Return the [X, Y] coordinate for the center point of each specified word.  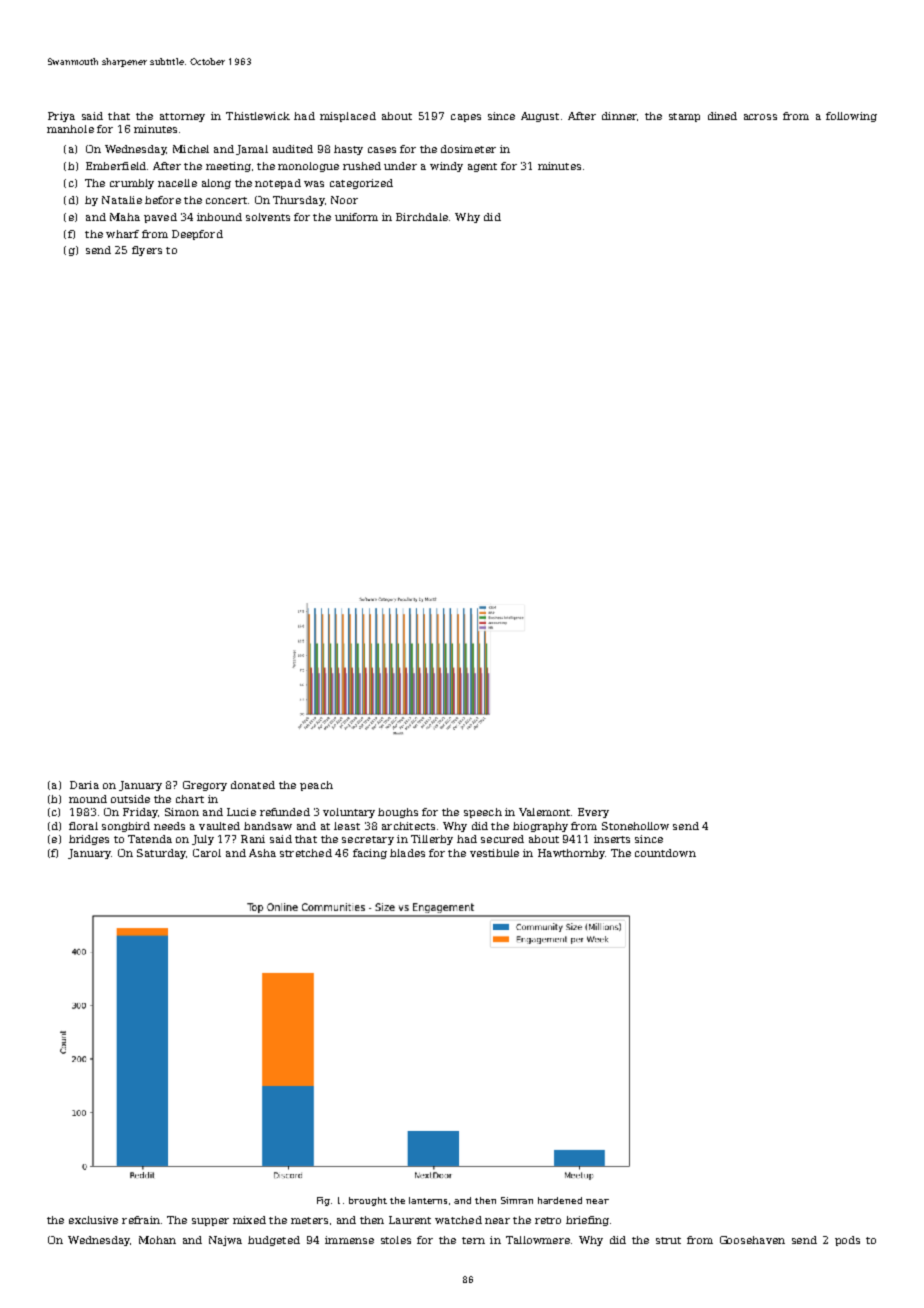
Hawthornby [571, 854]
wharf [122, 234]
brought [368, 1201]
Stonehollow [635, 826]
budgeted [274, 1241]
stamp [684, 117]
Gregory [205, 786]
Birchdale [422, 217]
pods [847, 1241]
